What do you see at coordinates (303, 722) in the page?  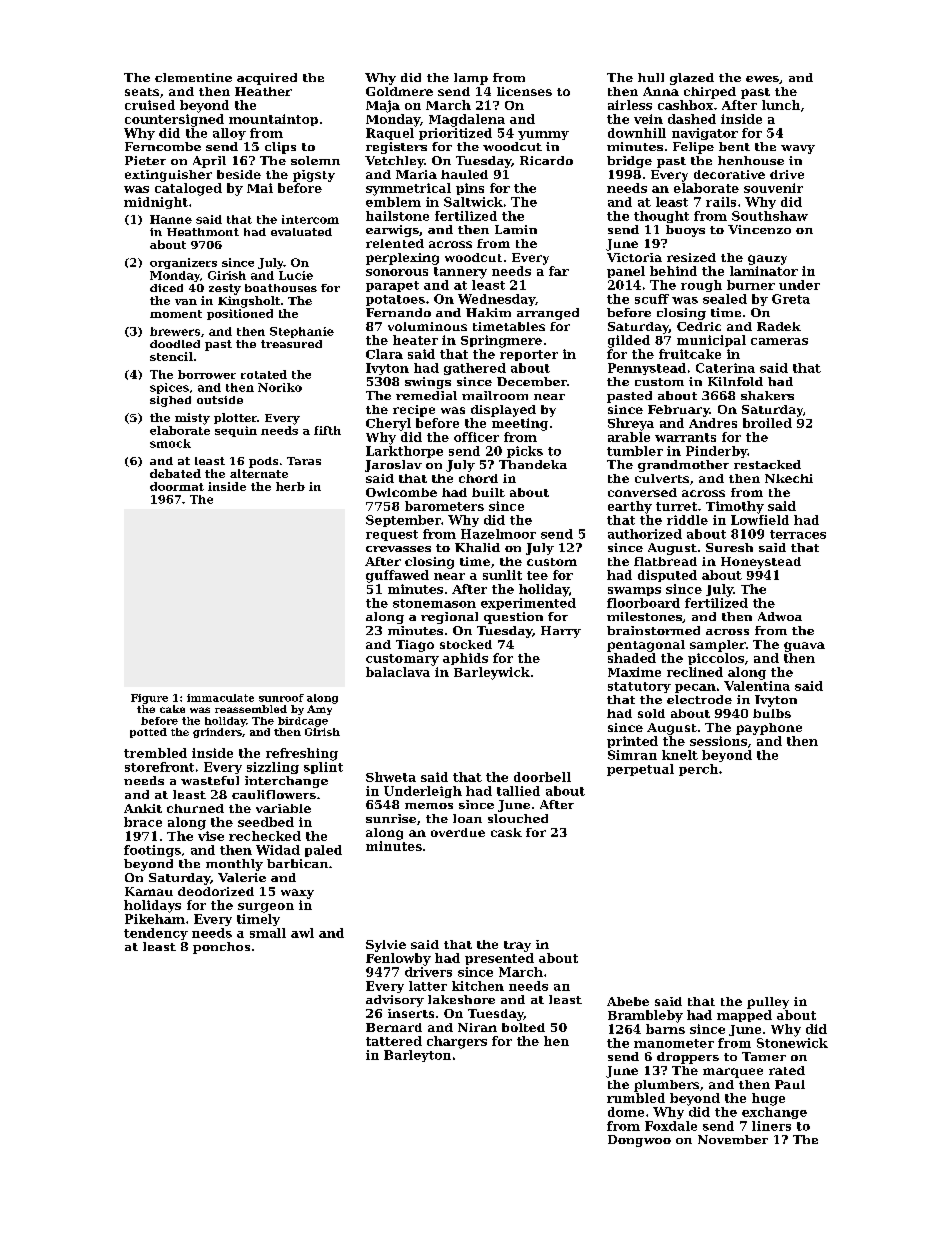 I see `birdcage` at bounding box center [303, 722].
